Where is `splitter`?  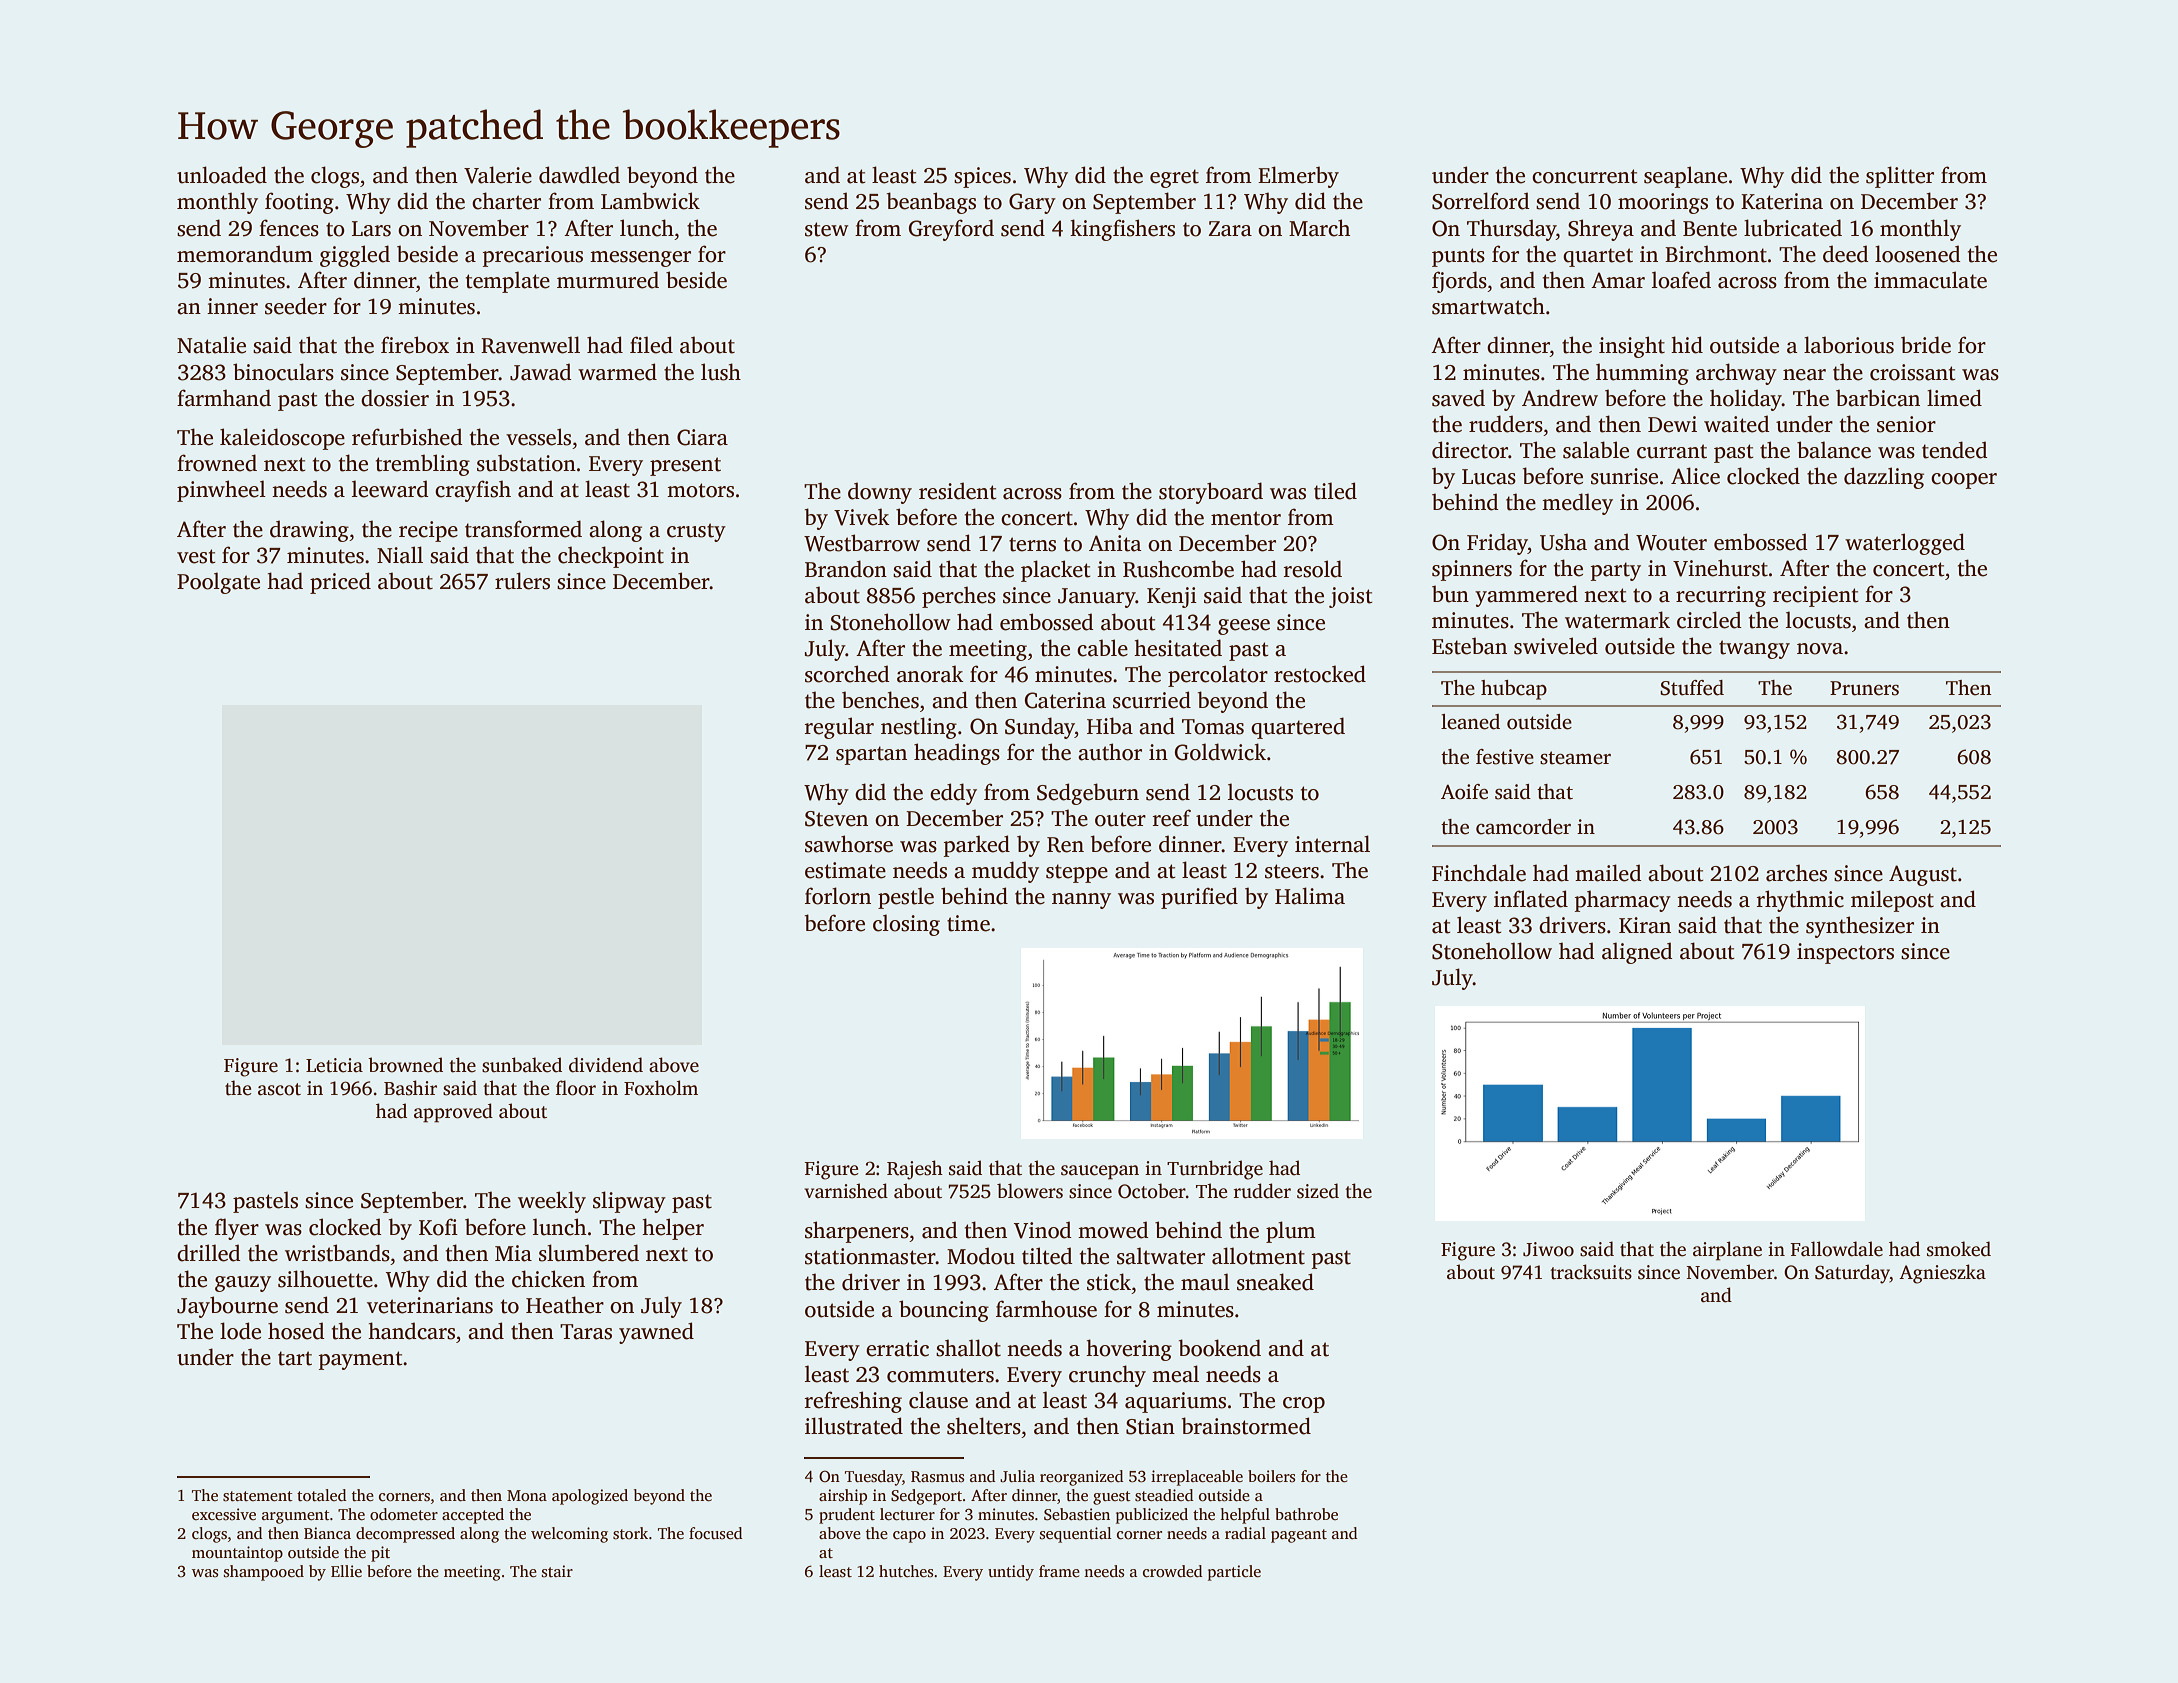 splitter is located at coordinates (1900, 177).
